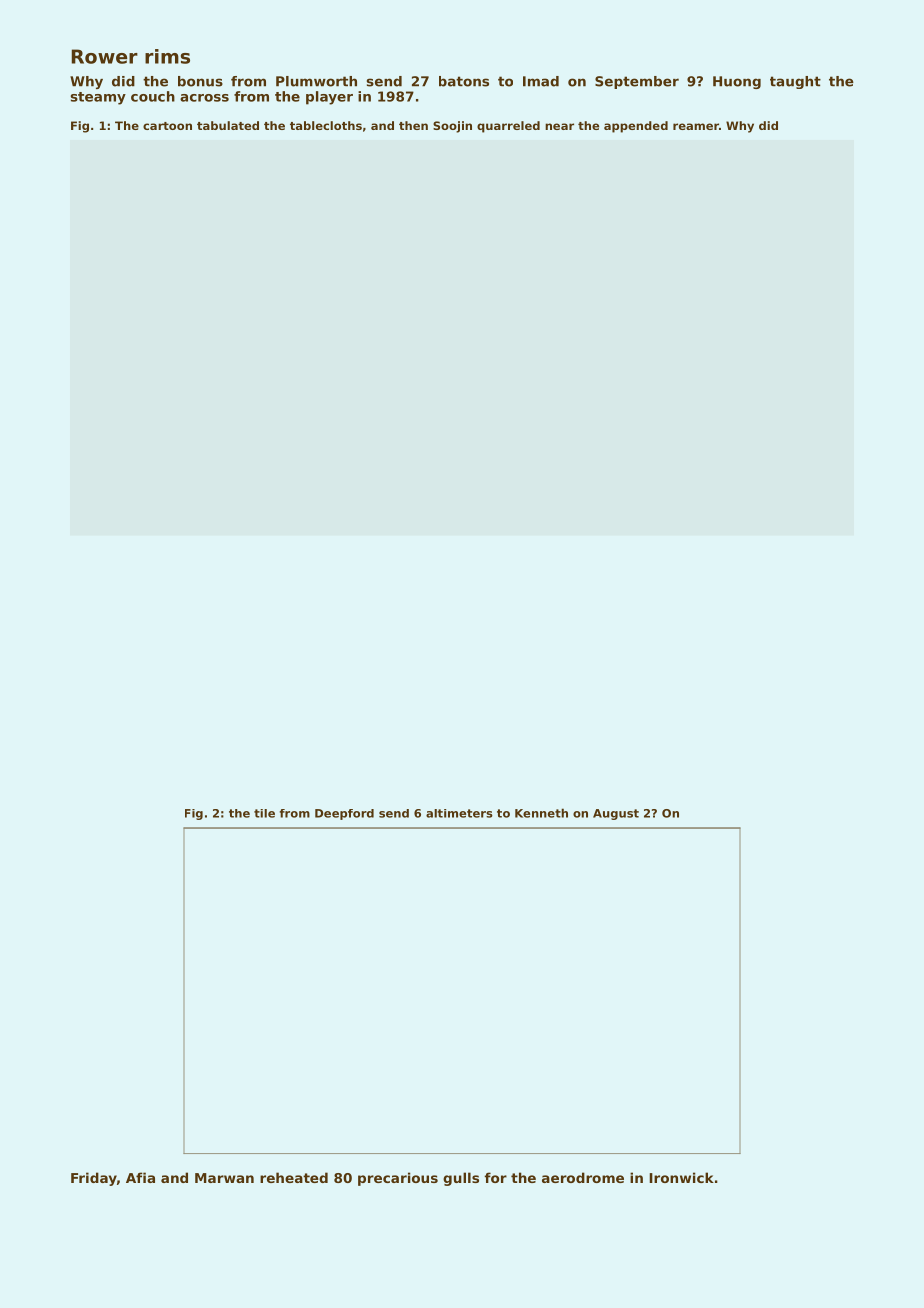  Describe the element at coordinates (681, 1177) in the screenshot. I see `Ironwick` at that location.
